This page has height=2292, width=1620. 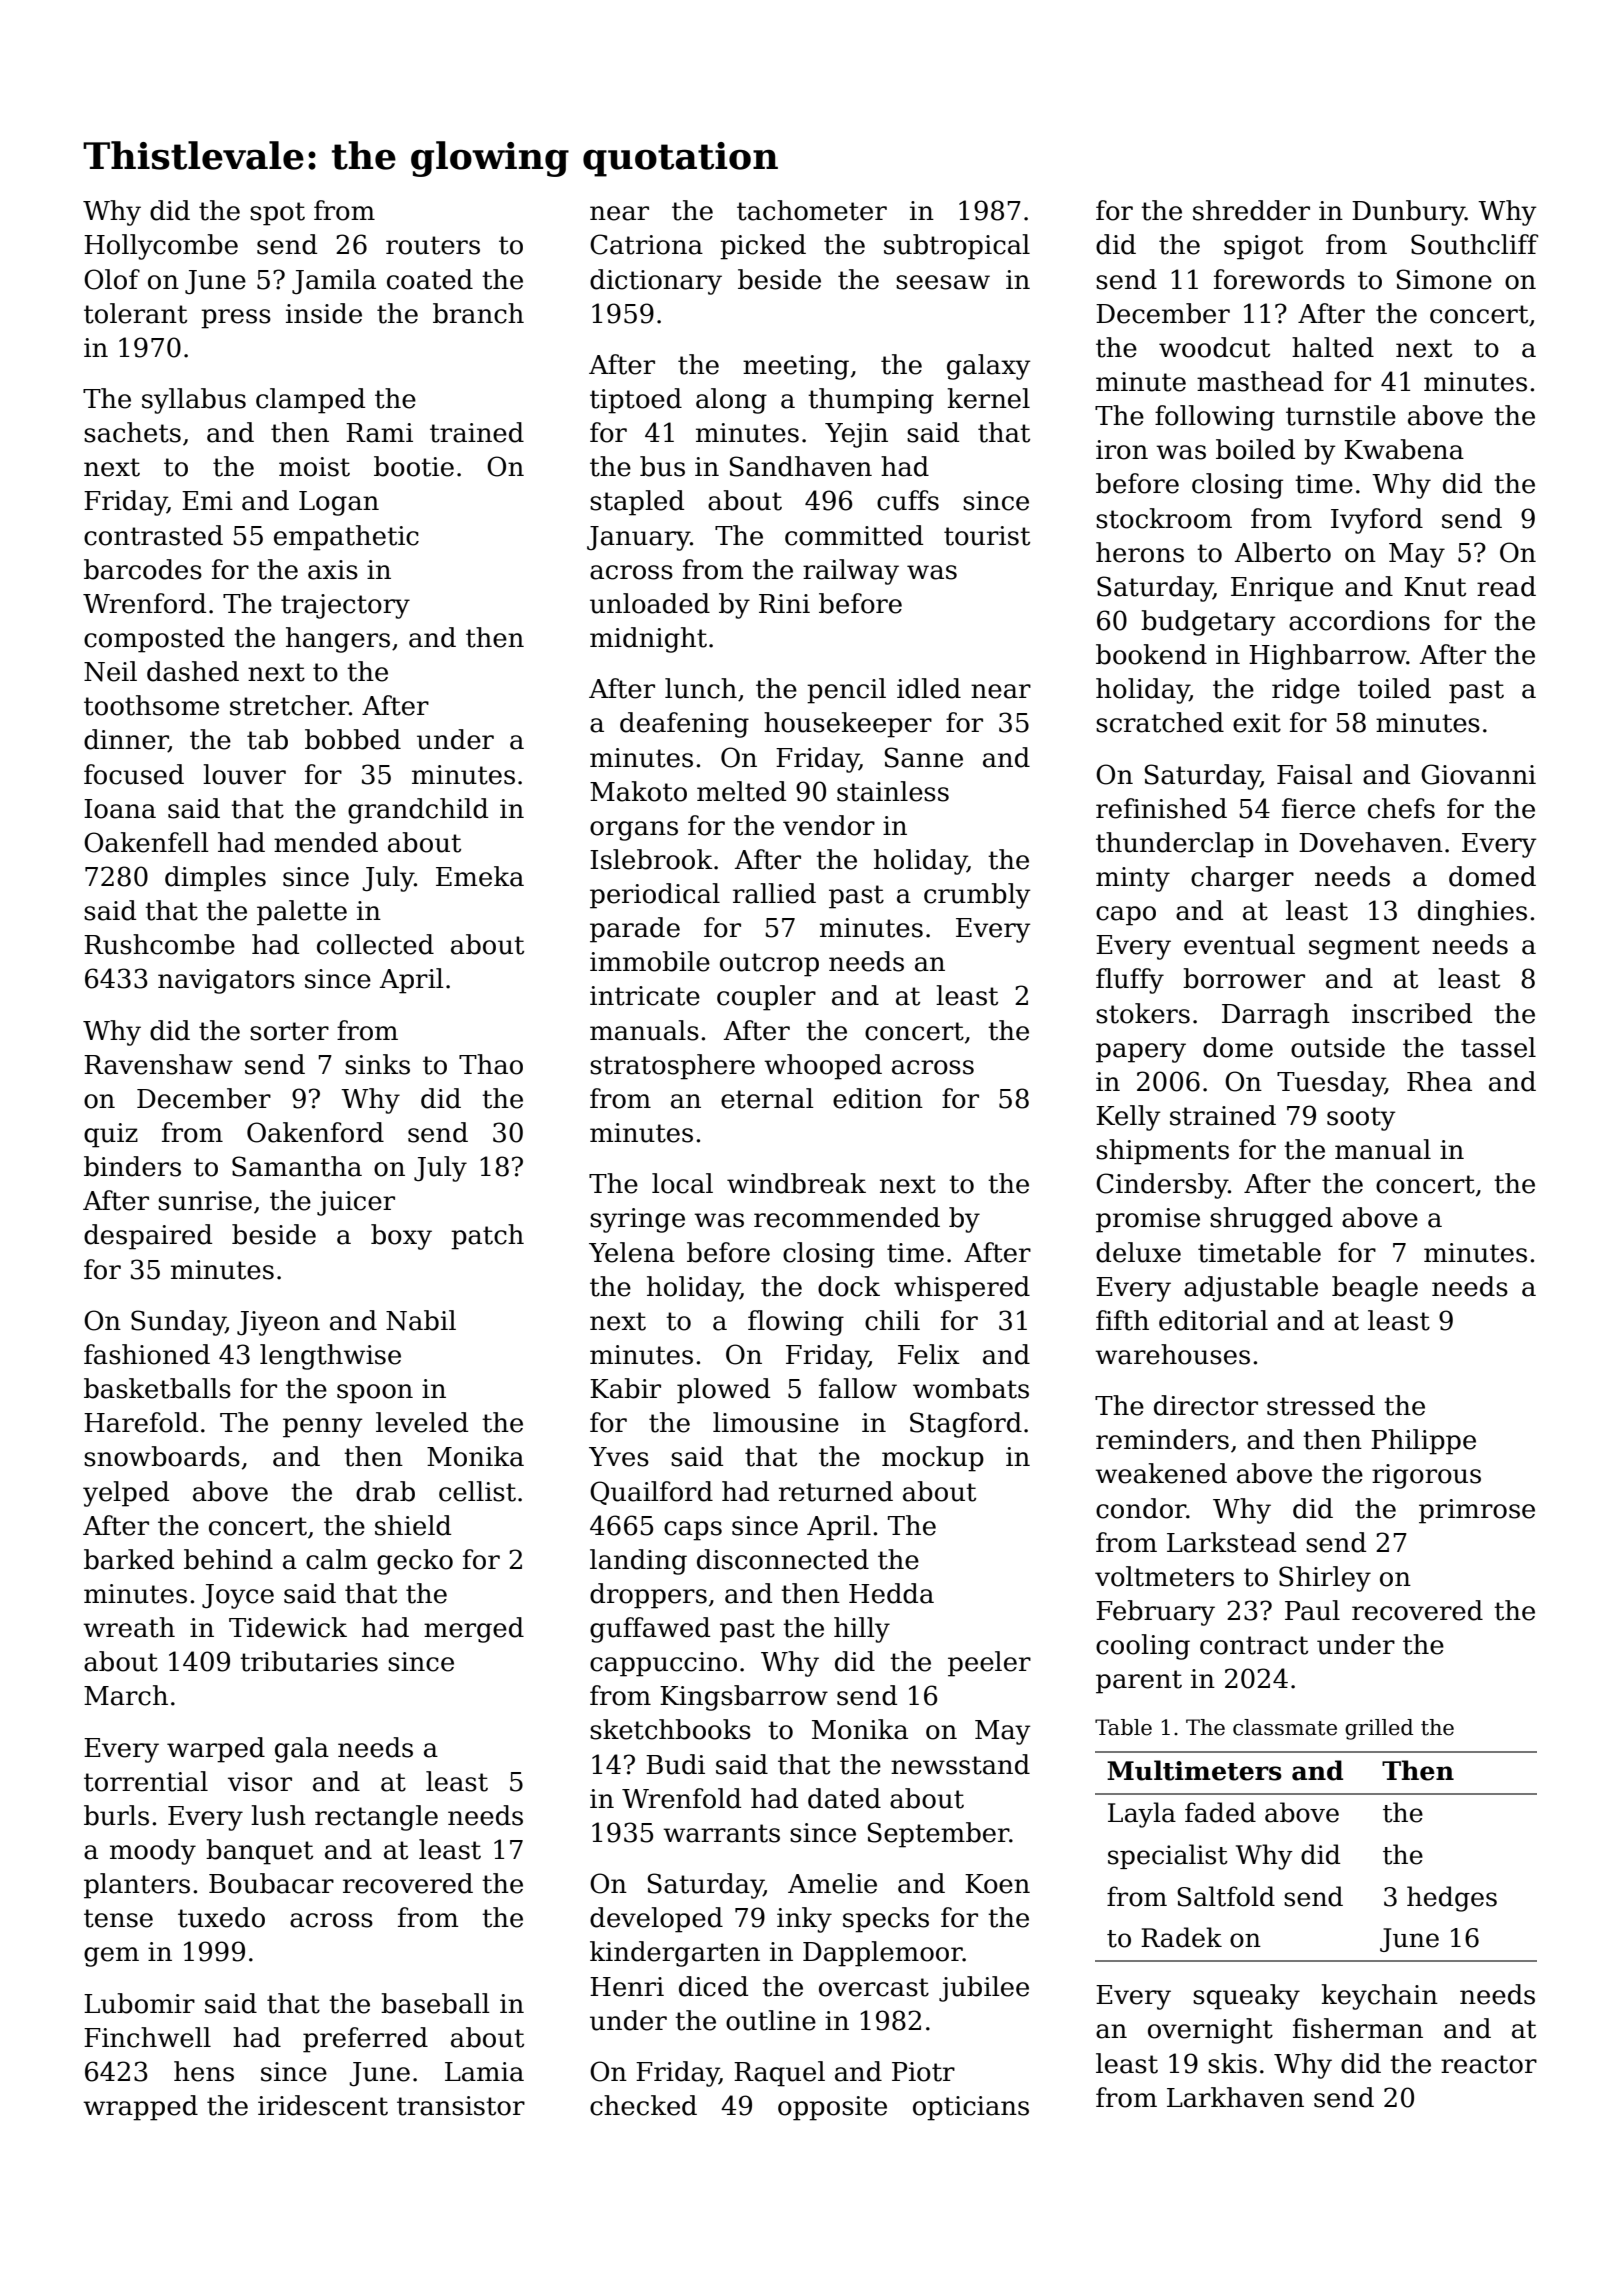 What do you see at coordinates (1439, 1081) in the page?
I see `Rhea` at bounding box center [1439, 1081].
